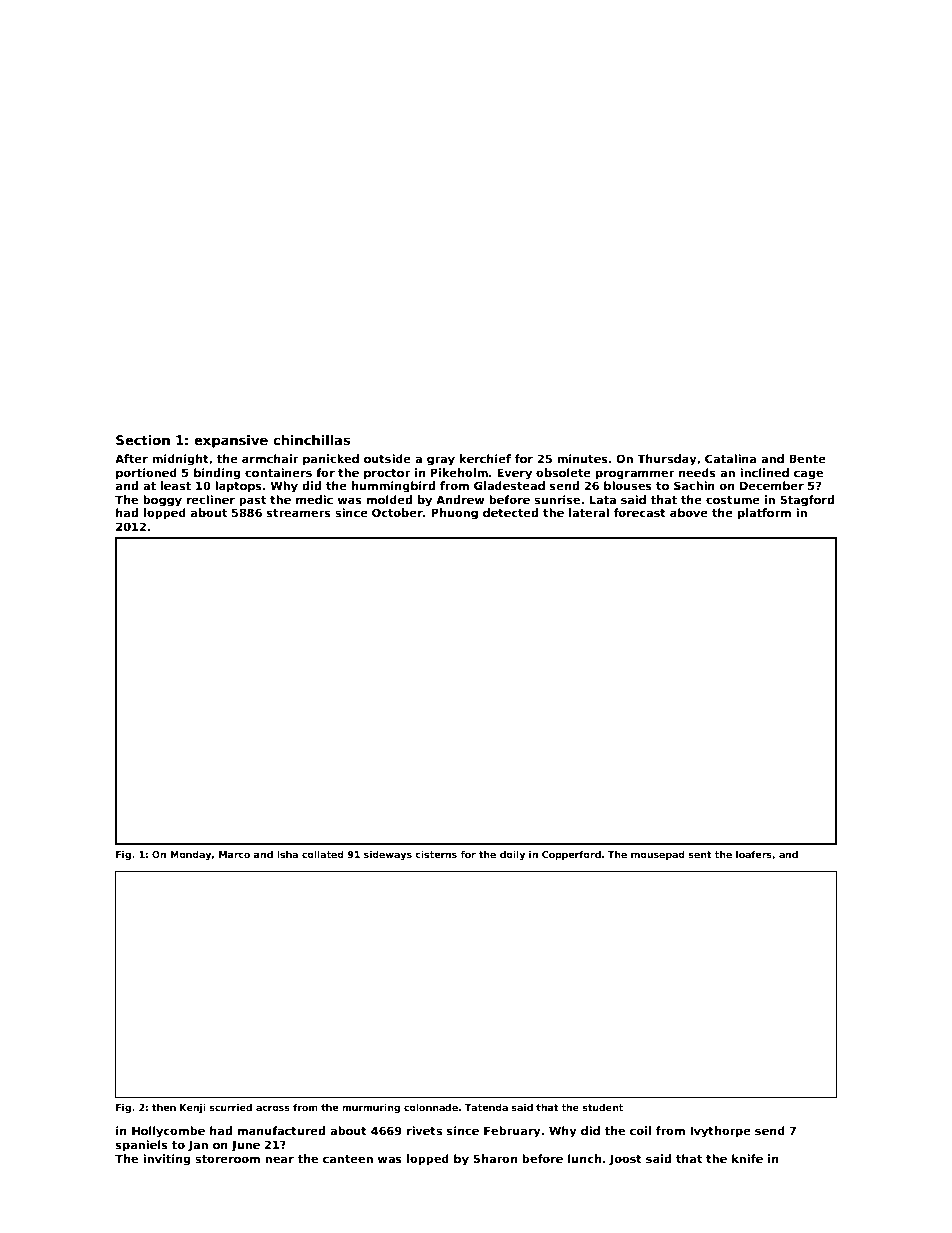 Image resolution: width=952 pixels, height=1233 pixels. Describe the element at coordinates (582, 458) in the screenshot. I see `minutes` at that location.
